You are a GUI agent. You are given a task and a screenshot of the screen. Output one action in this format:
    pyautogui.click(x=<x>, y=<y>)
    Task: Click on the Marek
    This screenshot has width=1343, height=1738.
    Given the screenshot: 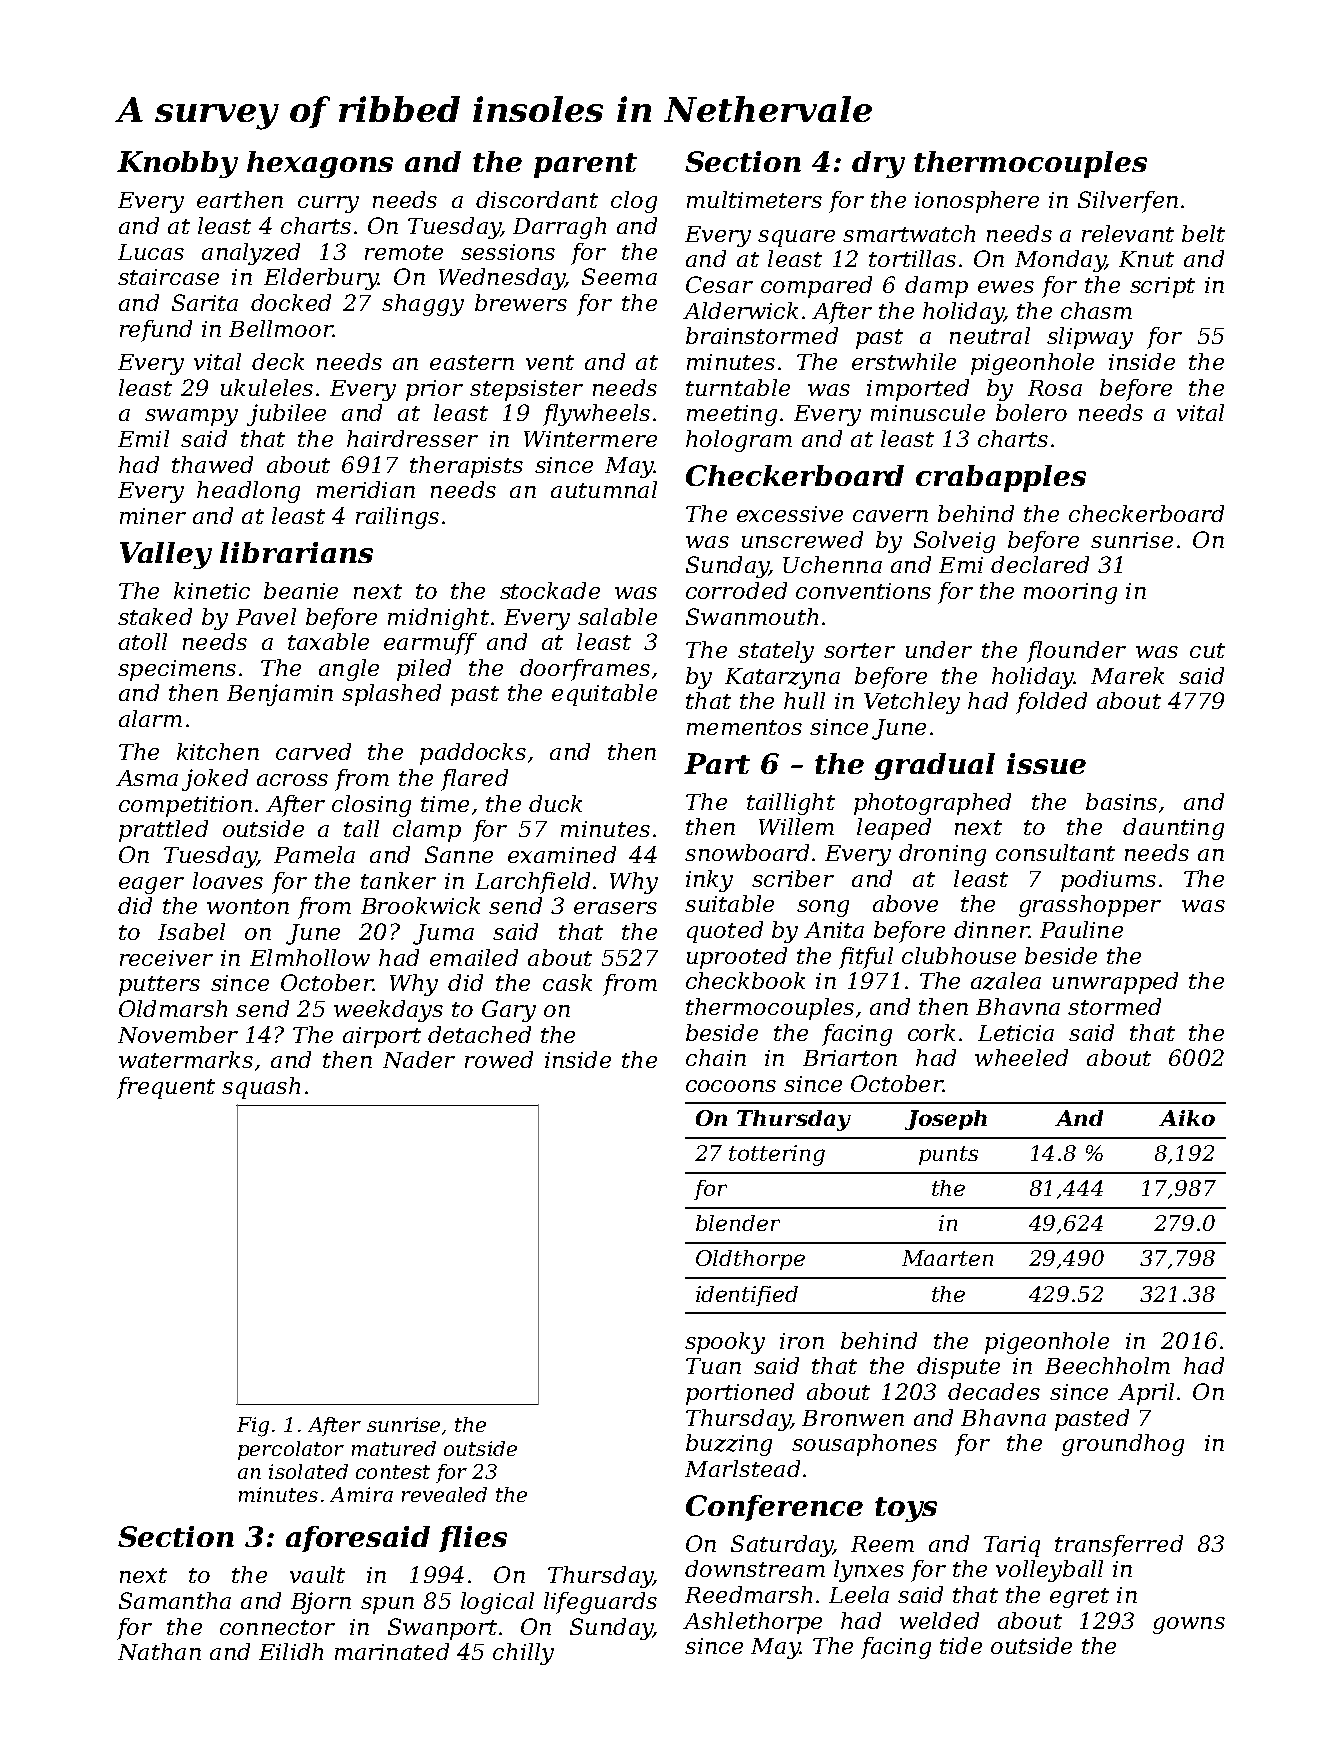 What is the action you would take?
    pyautogui.click(x=1127, y=675)
